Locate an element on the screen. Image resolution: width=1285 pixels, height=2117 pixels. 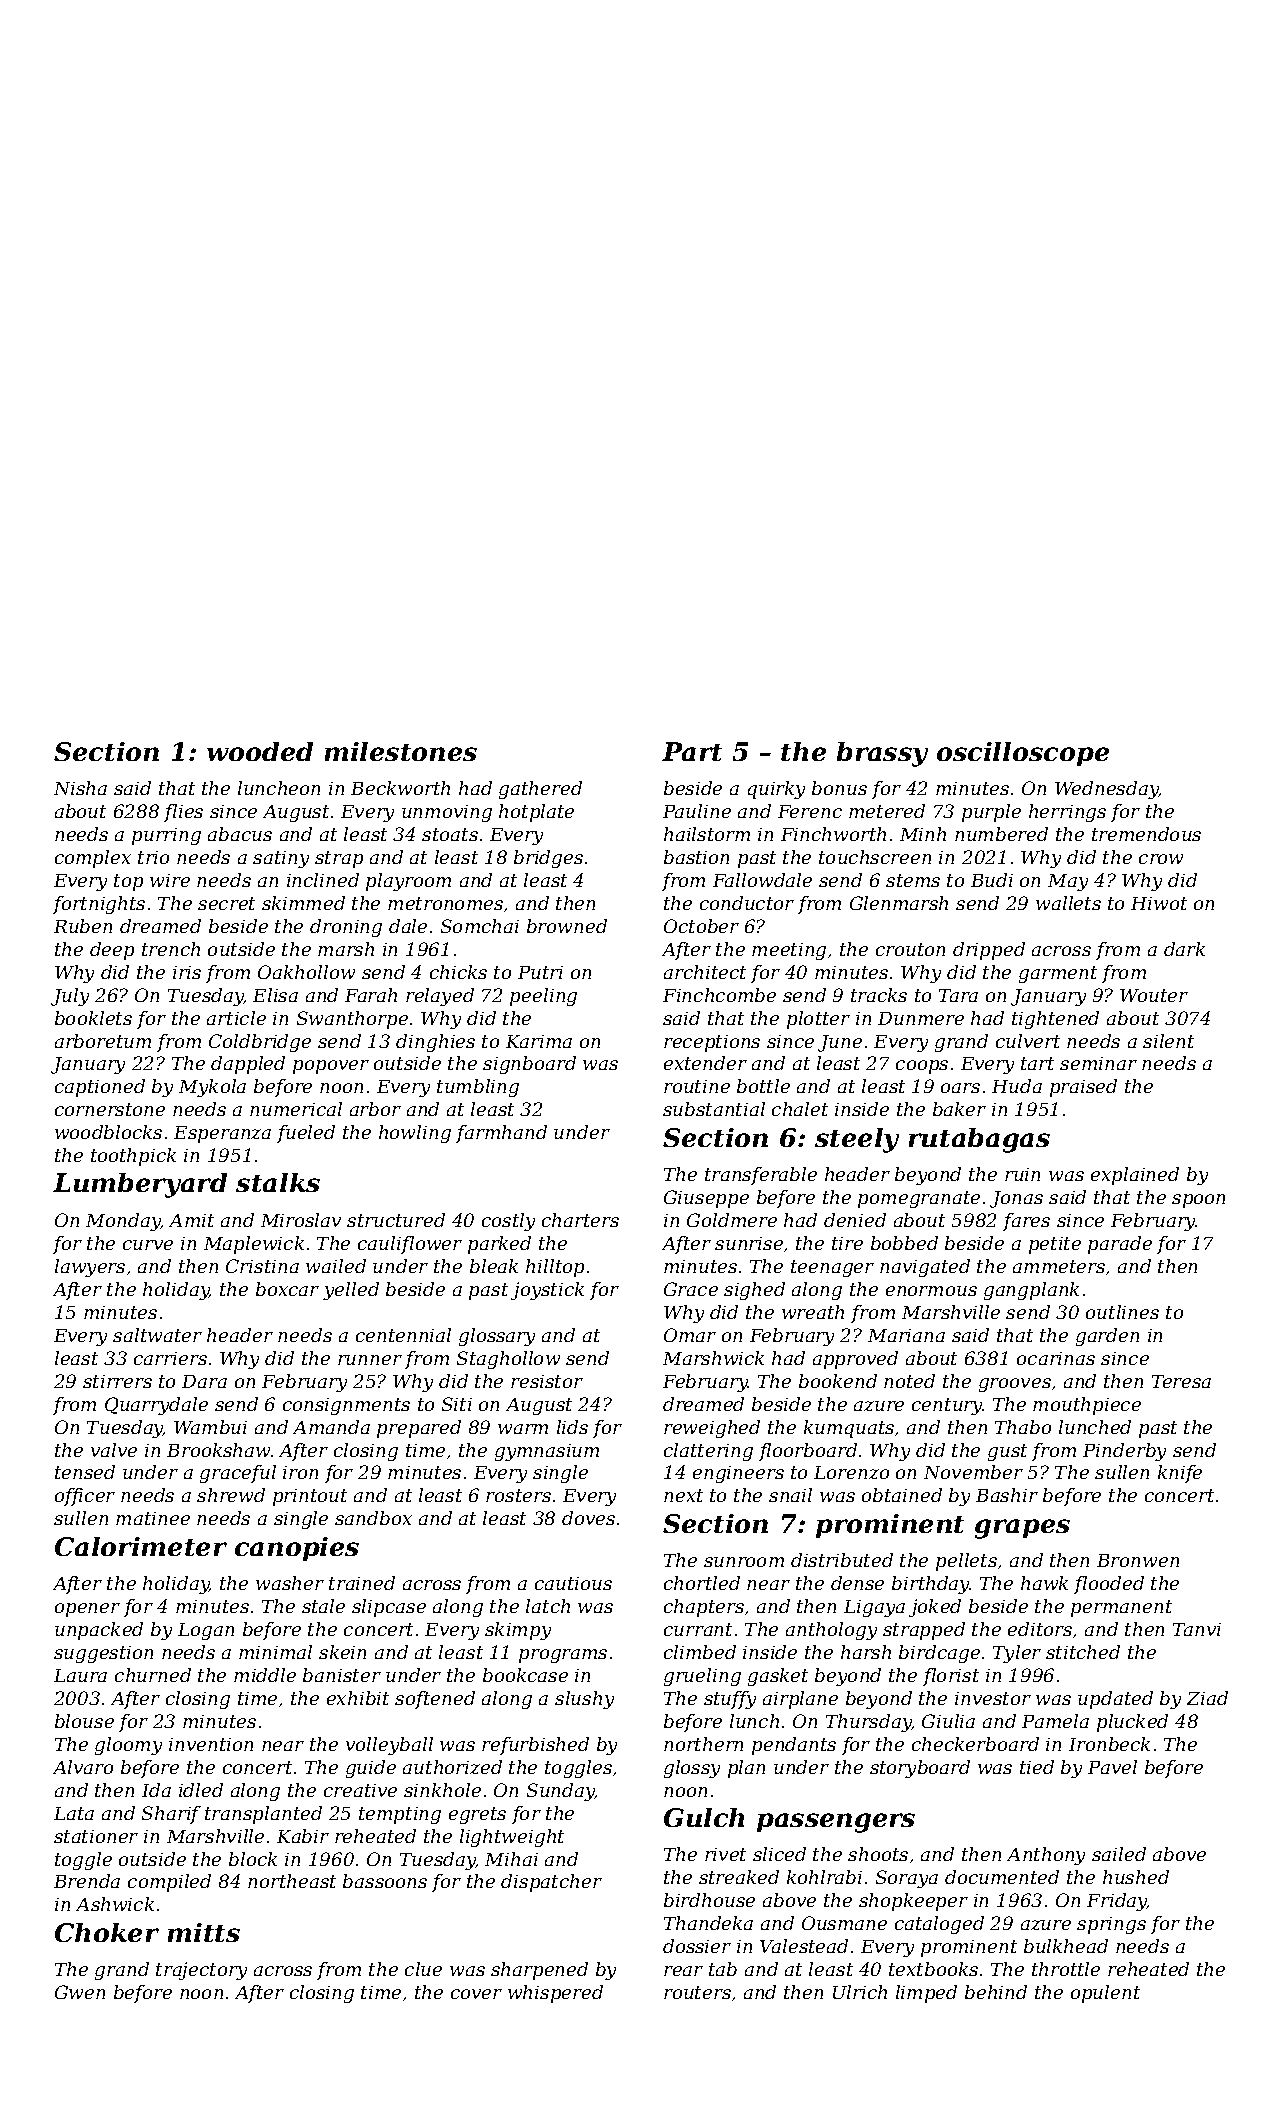
Gwen is located at coordinates (80, 1992).
